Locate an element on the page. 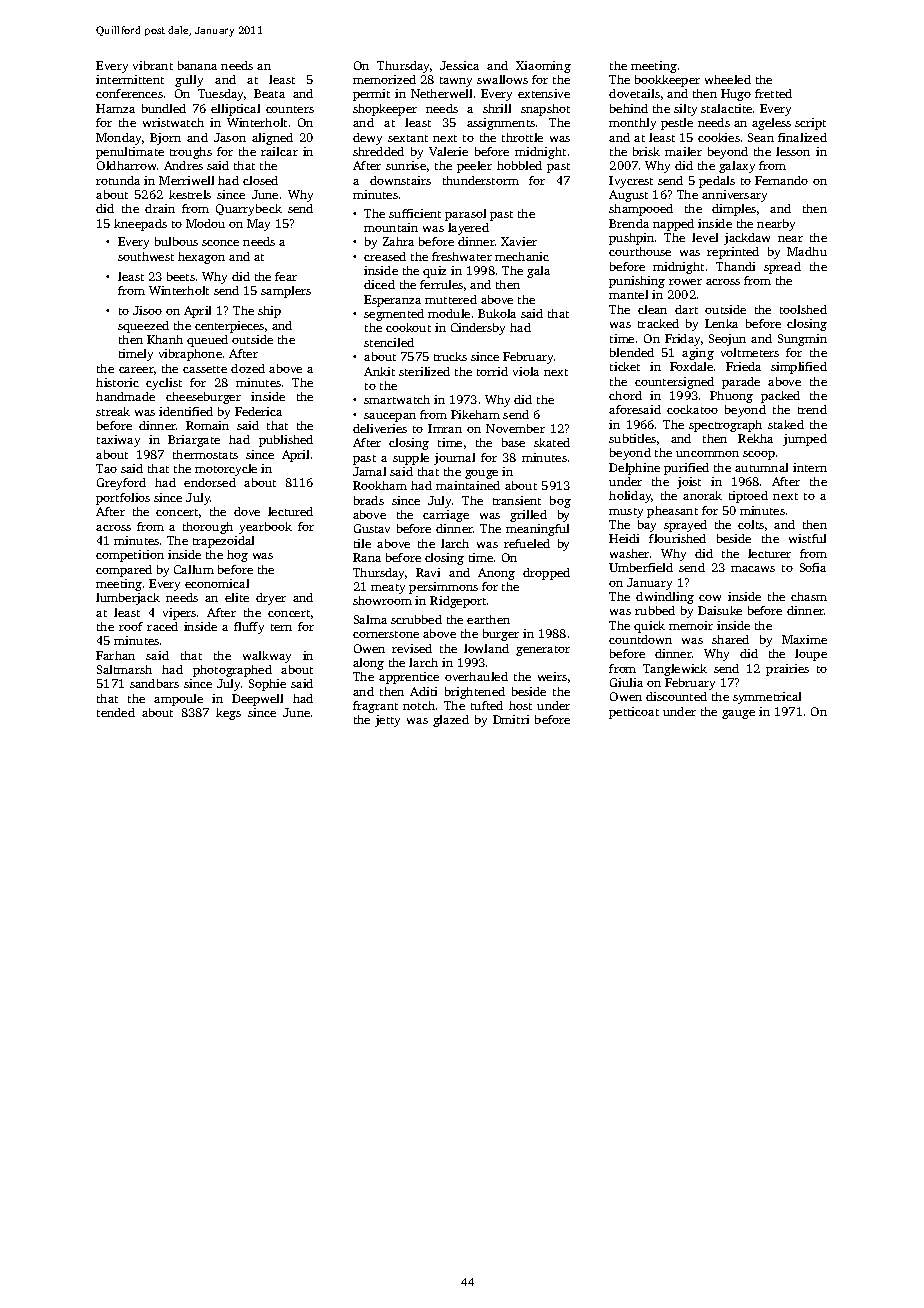 This image has height=1308, width=924. tended is located at coordinates (116, 712).
